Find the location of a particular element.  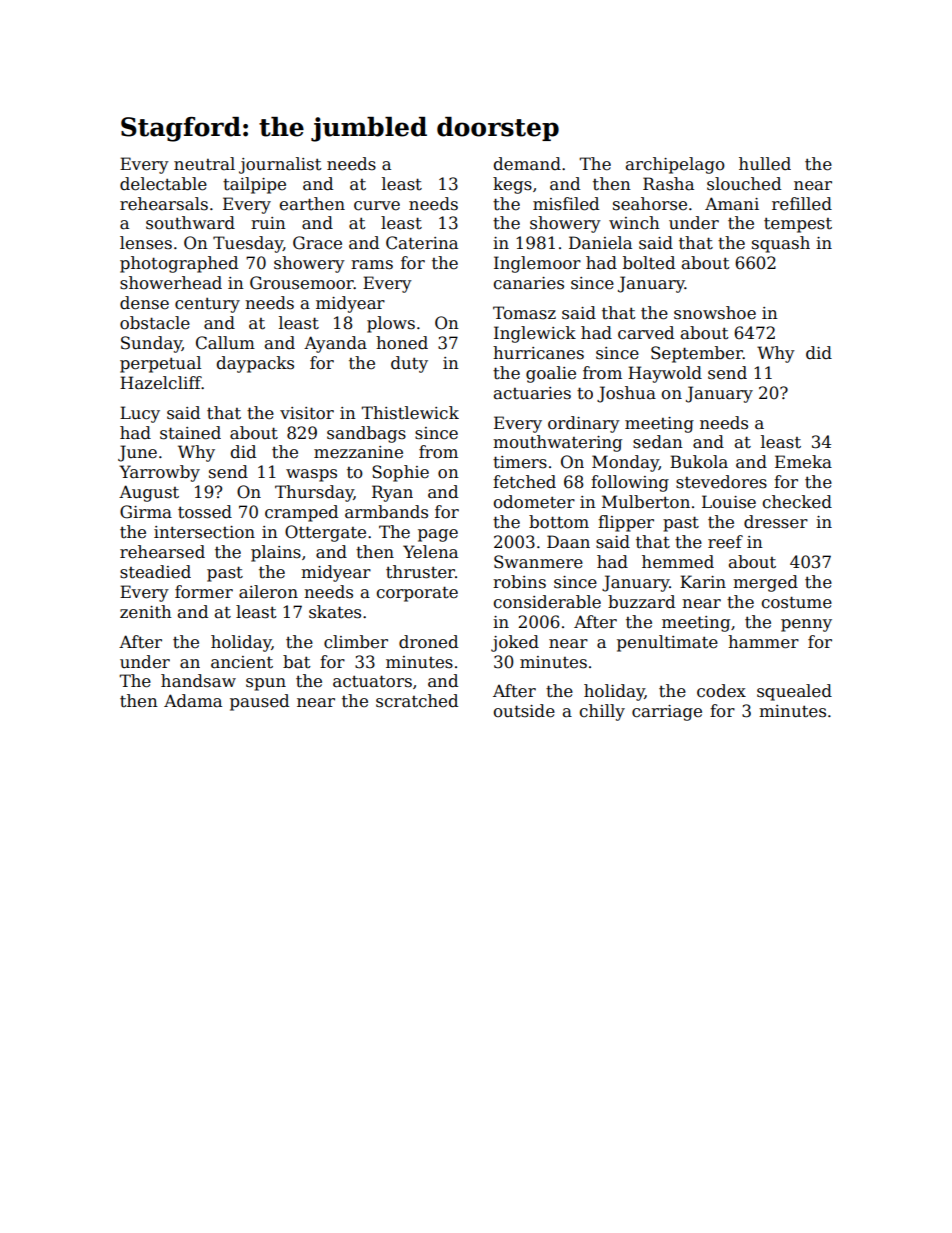

rams is located at coordinates (372, 265).
